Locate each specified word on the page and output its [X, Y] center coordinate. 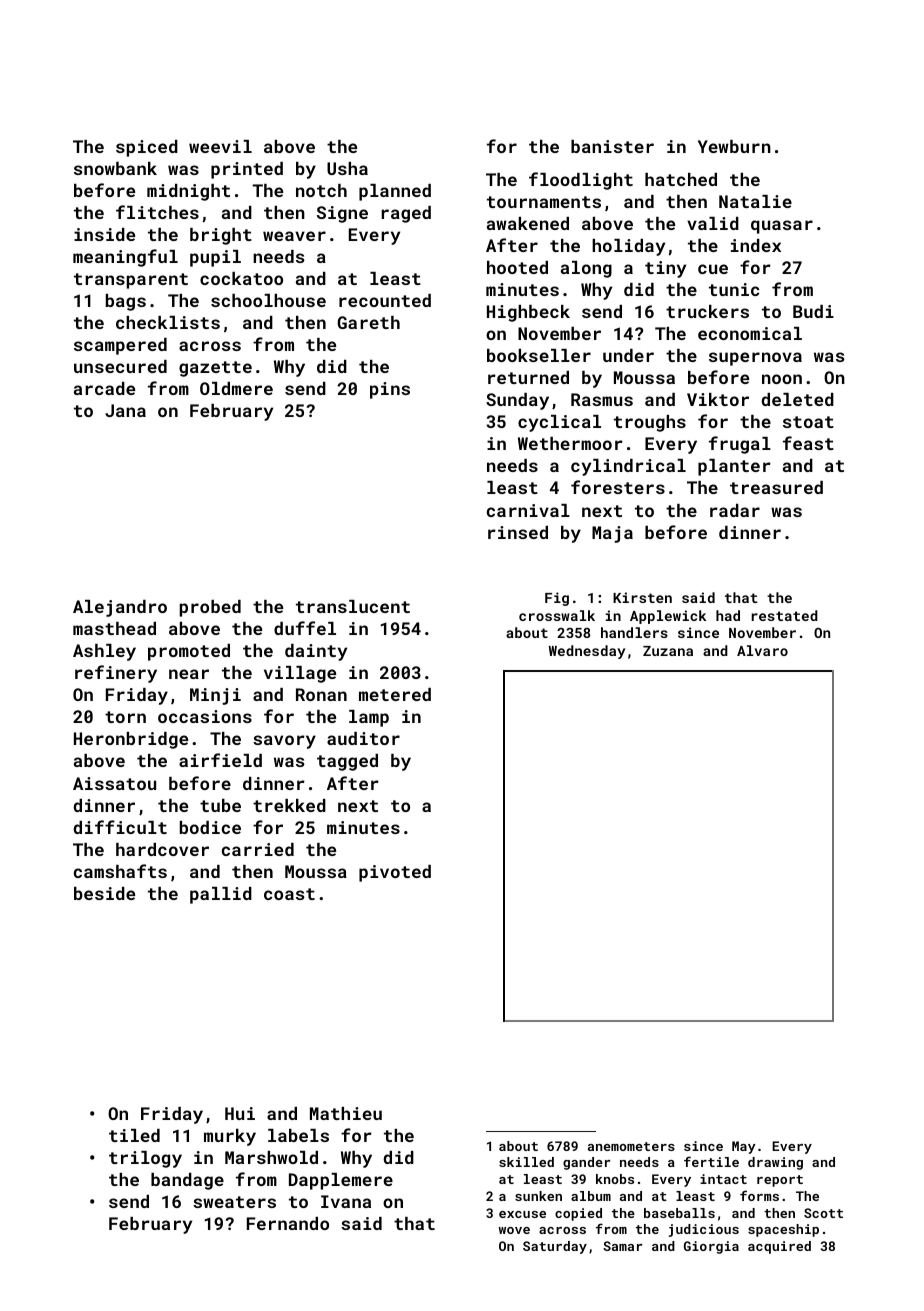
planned [395, 192]
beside [104, 893]
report [780, 1181]
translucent [353, 606]
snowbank [115, 168]
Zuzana [668, 651]
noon [782, 379]
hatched [681, 179]
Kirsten [642, 597]
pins [390, 390]
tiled [134, 1135]
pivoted [395, 873]
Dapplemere [341, 1181]
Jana [125, 410]
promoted [189, 652]
